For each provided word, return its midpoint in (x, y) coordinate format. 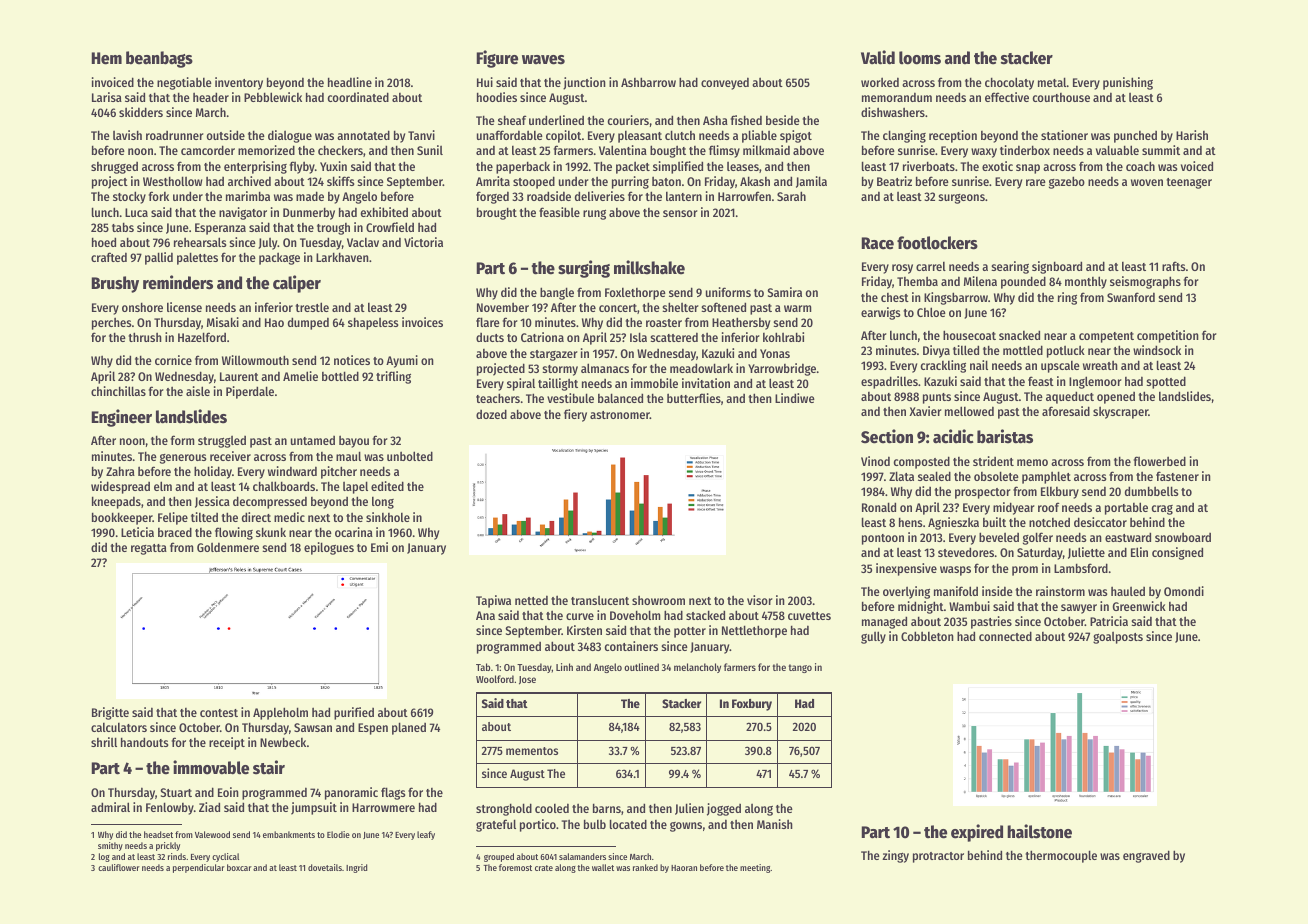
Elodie (338, 834)
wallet (603, 867)
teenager (1189, 183)
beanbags (159, 59)
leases (743, 166)
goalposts (1118, 637)
